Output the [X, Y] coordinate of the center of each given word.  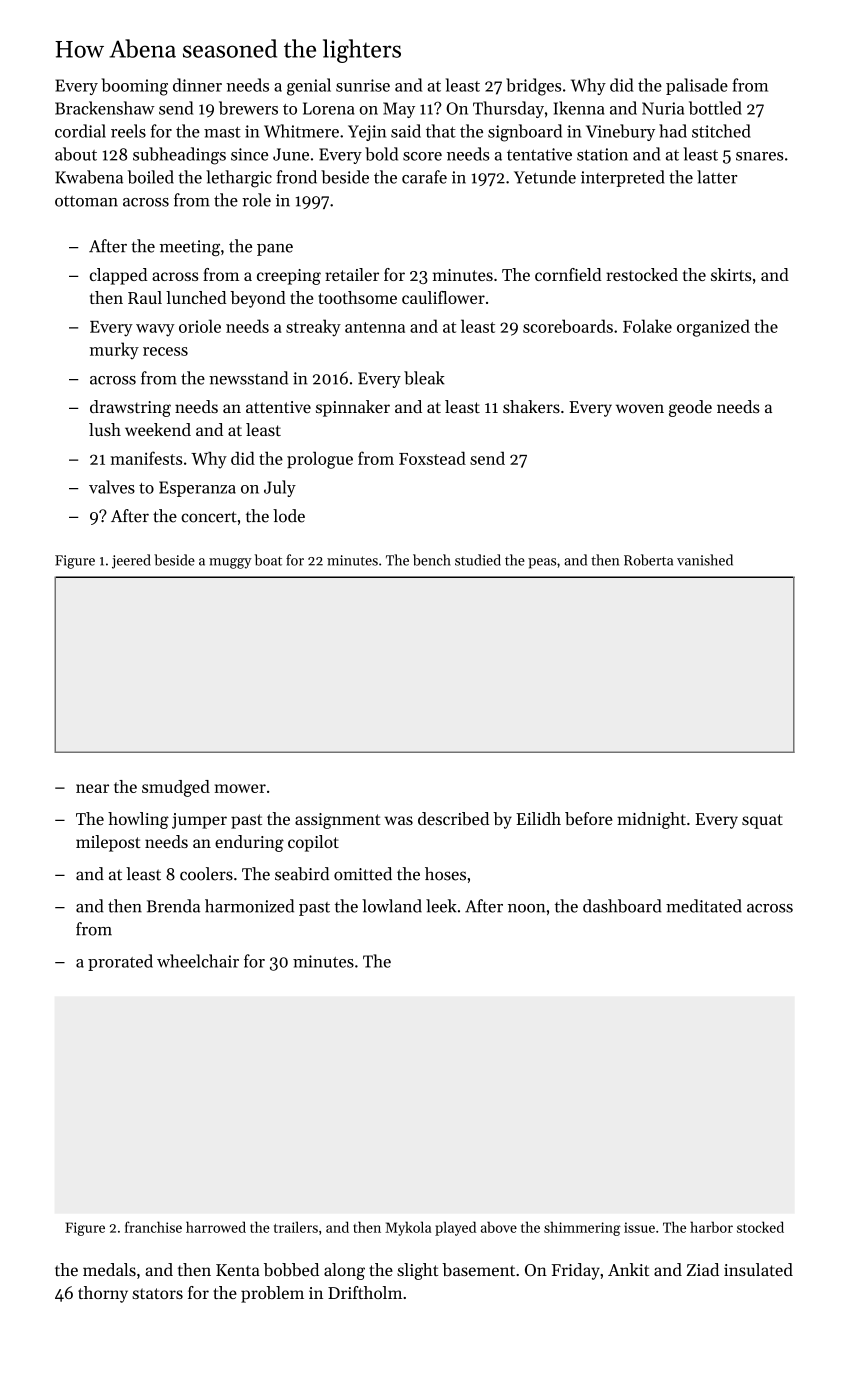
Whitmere [301, 131]
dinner [197, 85]
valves [112, 487]
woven [640, 408]
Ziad [702, 1269]
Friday [576, 1271]
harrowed [216, 1227]
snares [759, 156]
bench [432, 560]
